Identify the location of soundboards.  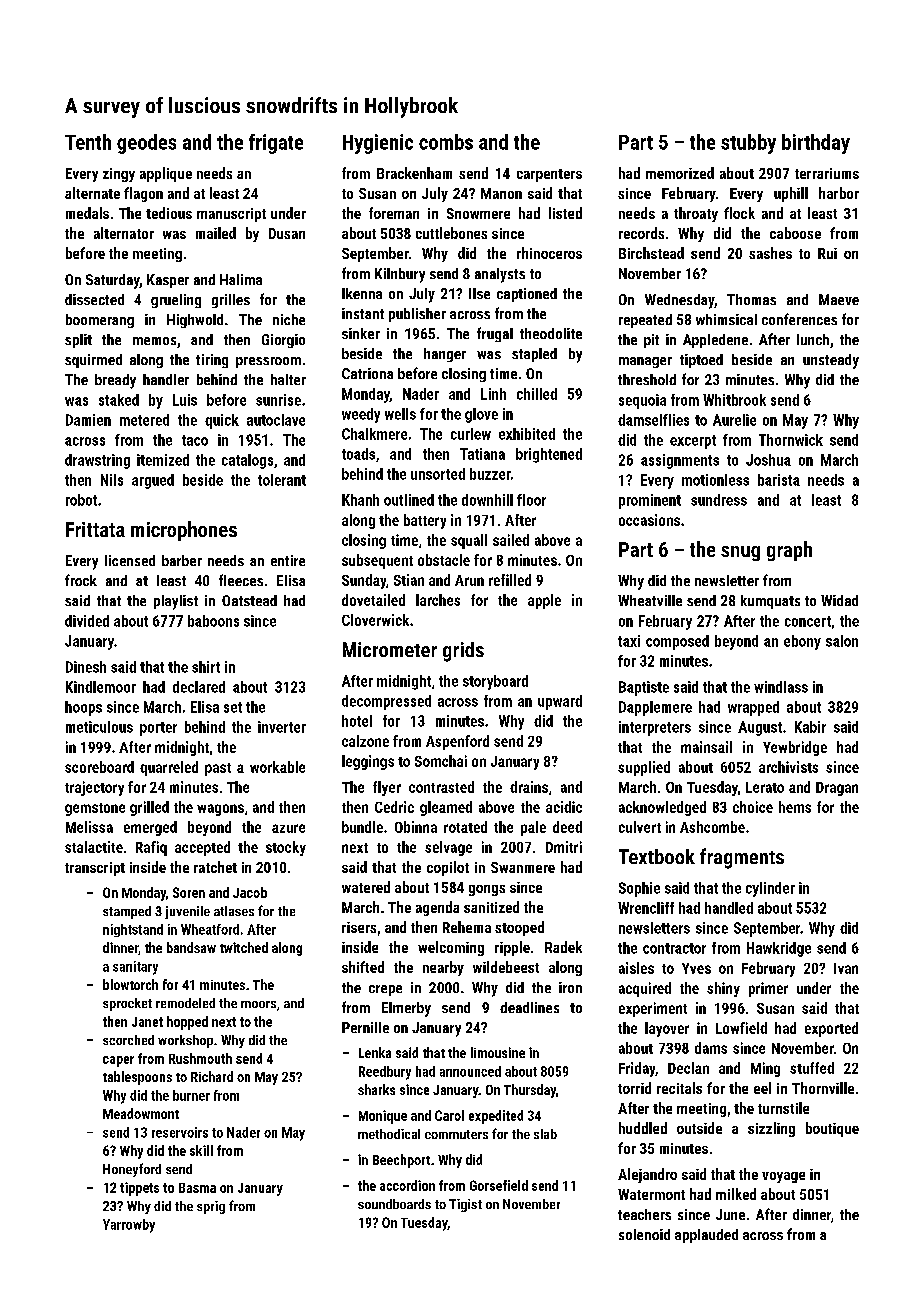
(394, 1204).
